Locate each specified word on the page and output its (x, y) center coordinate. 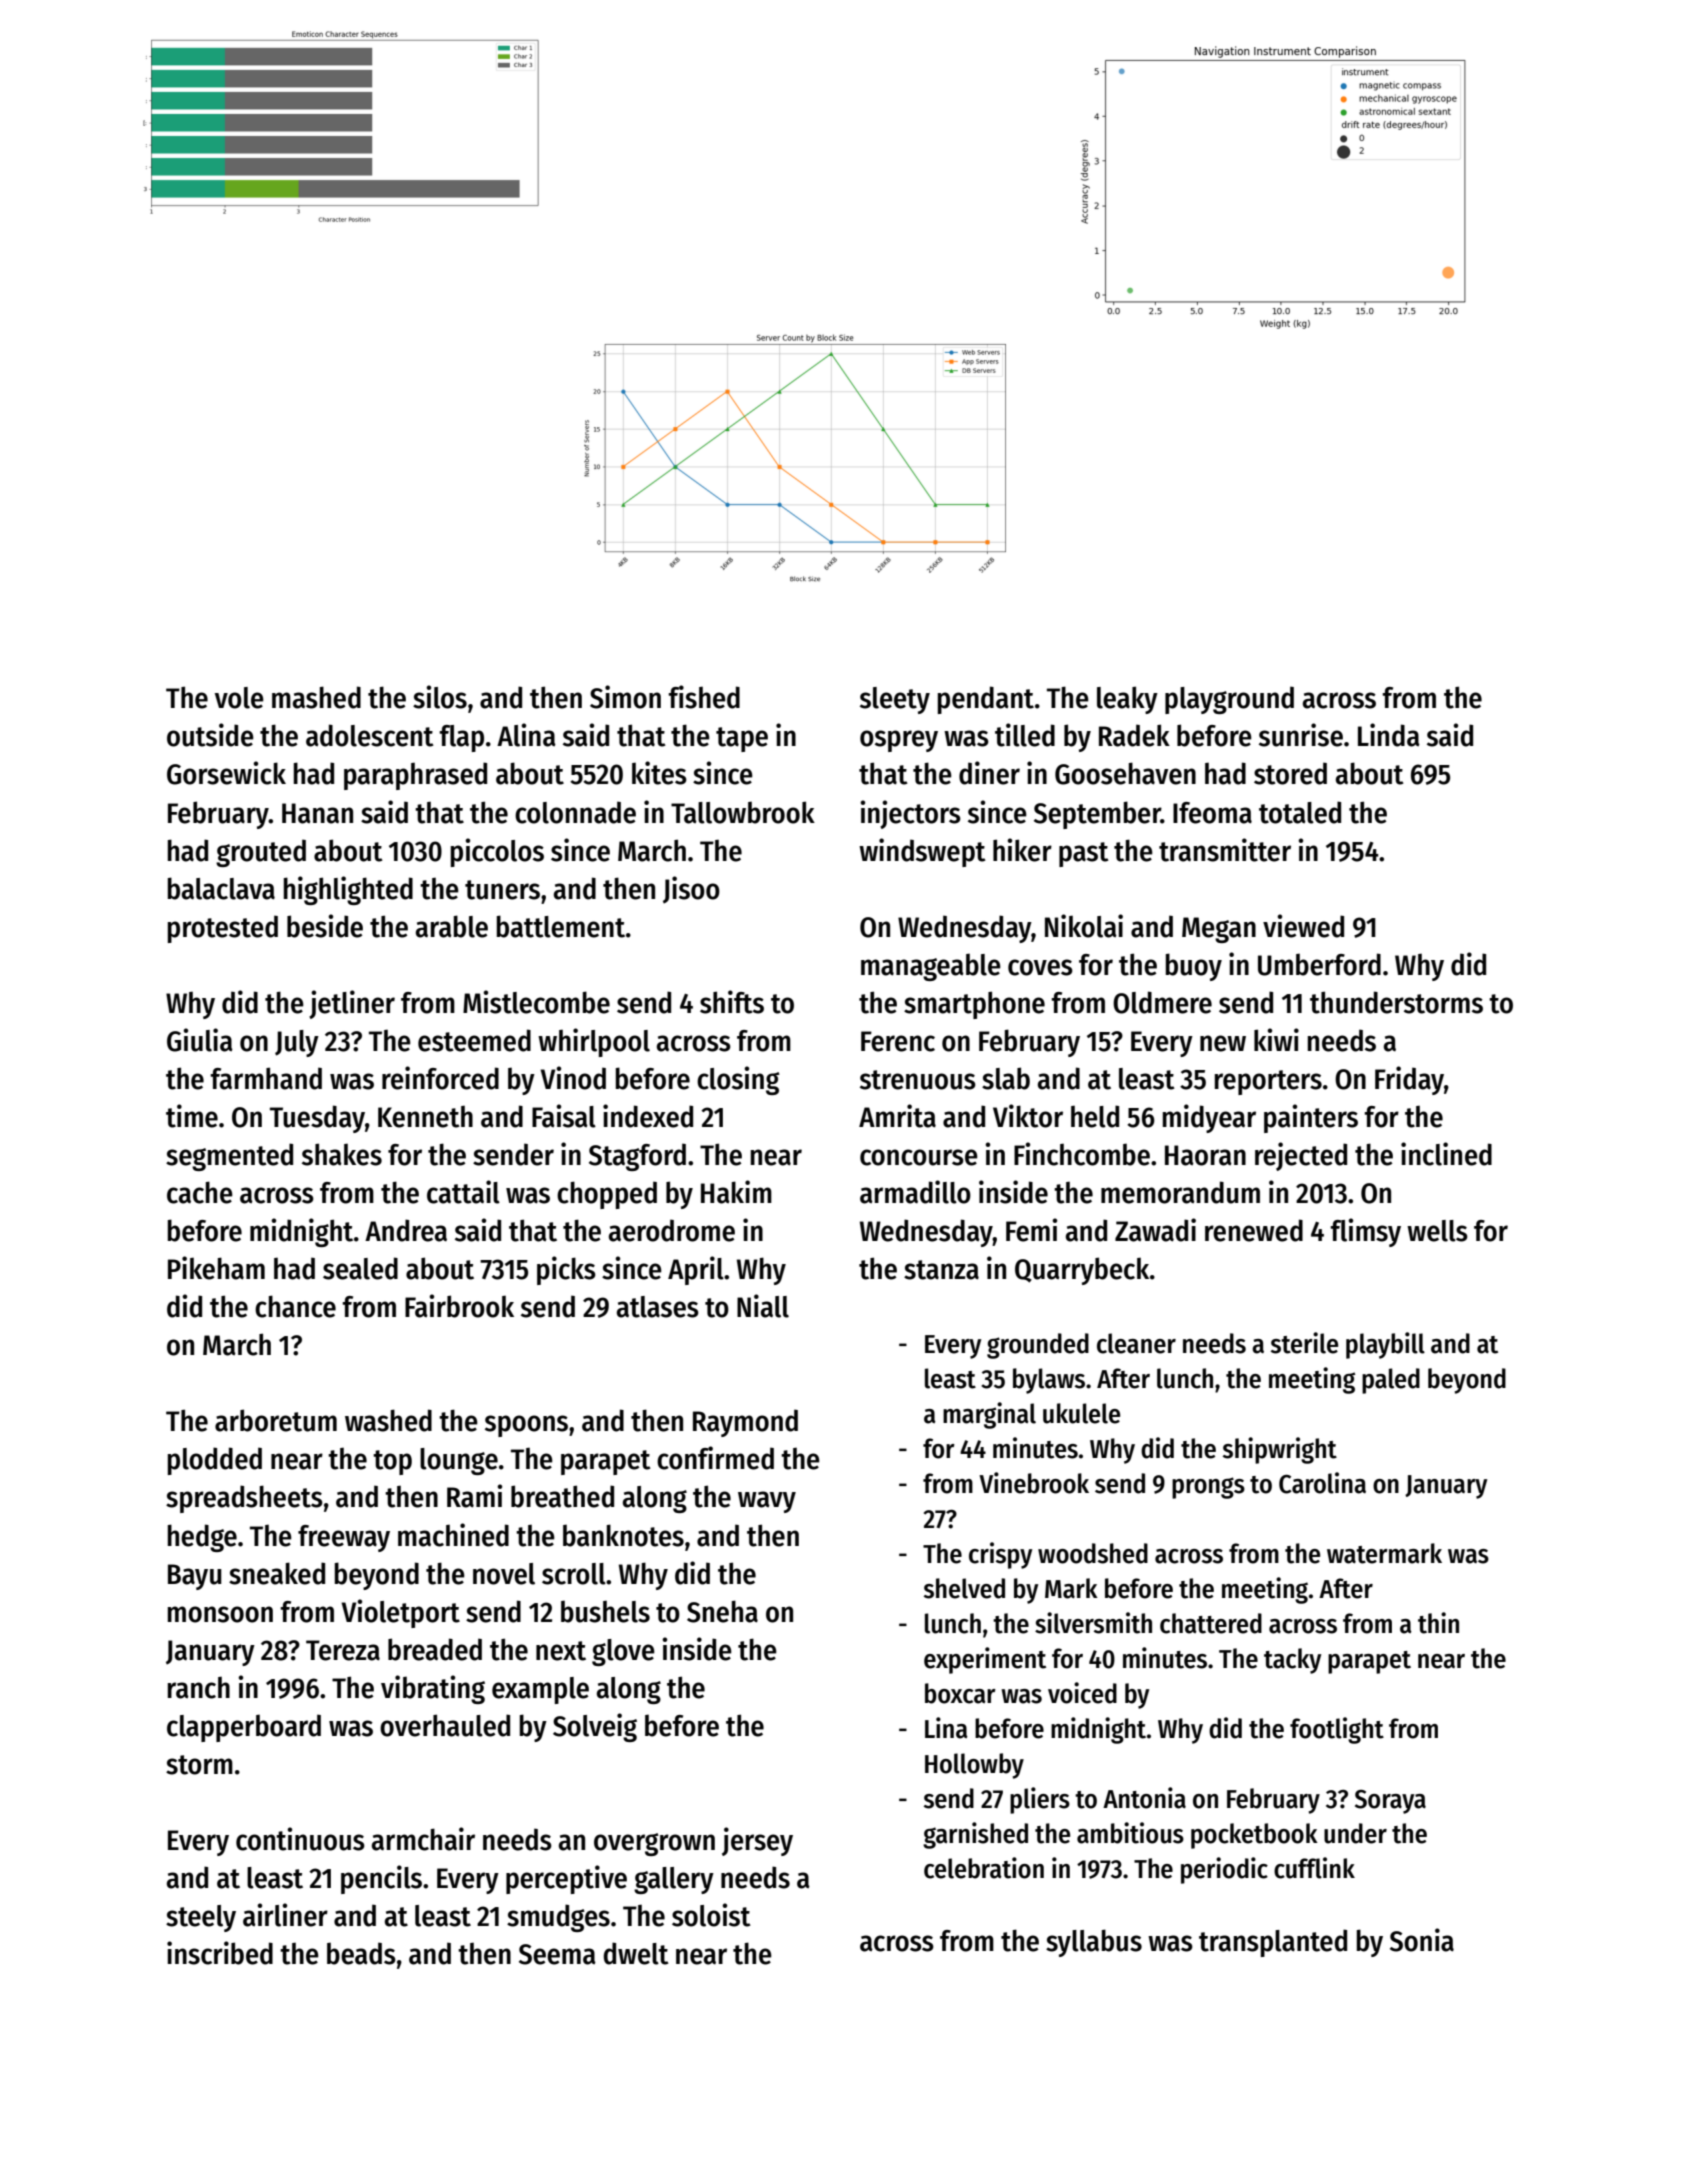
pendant (986, 700)
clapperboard (244, 1728)
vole (239, 698)
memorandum (1180, 1192)
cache (200, 1192)
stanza (941, 1270)
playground (1229, 700)
